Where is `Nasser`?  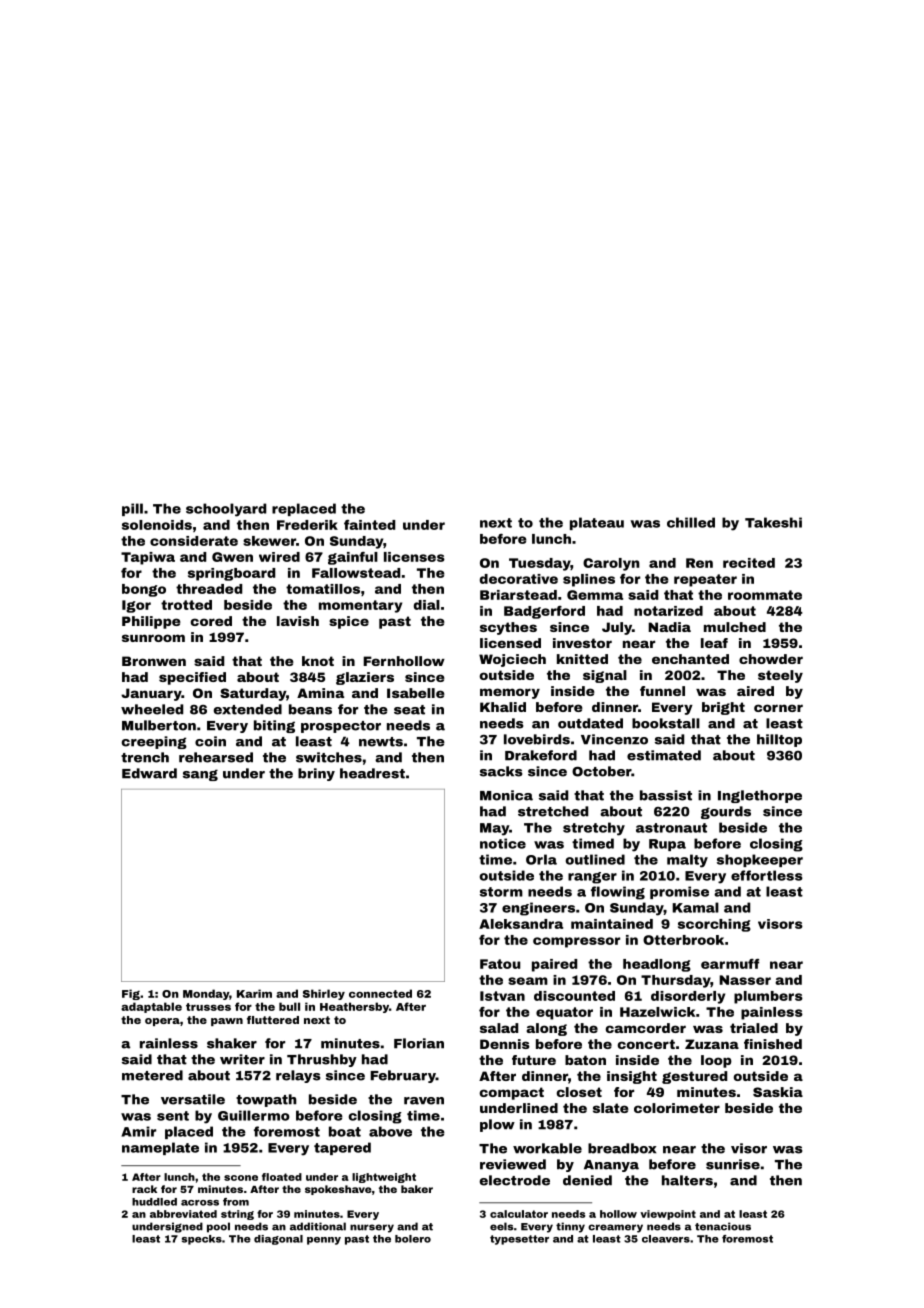 Nasser is located at coordinates (745, 980).
